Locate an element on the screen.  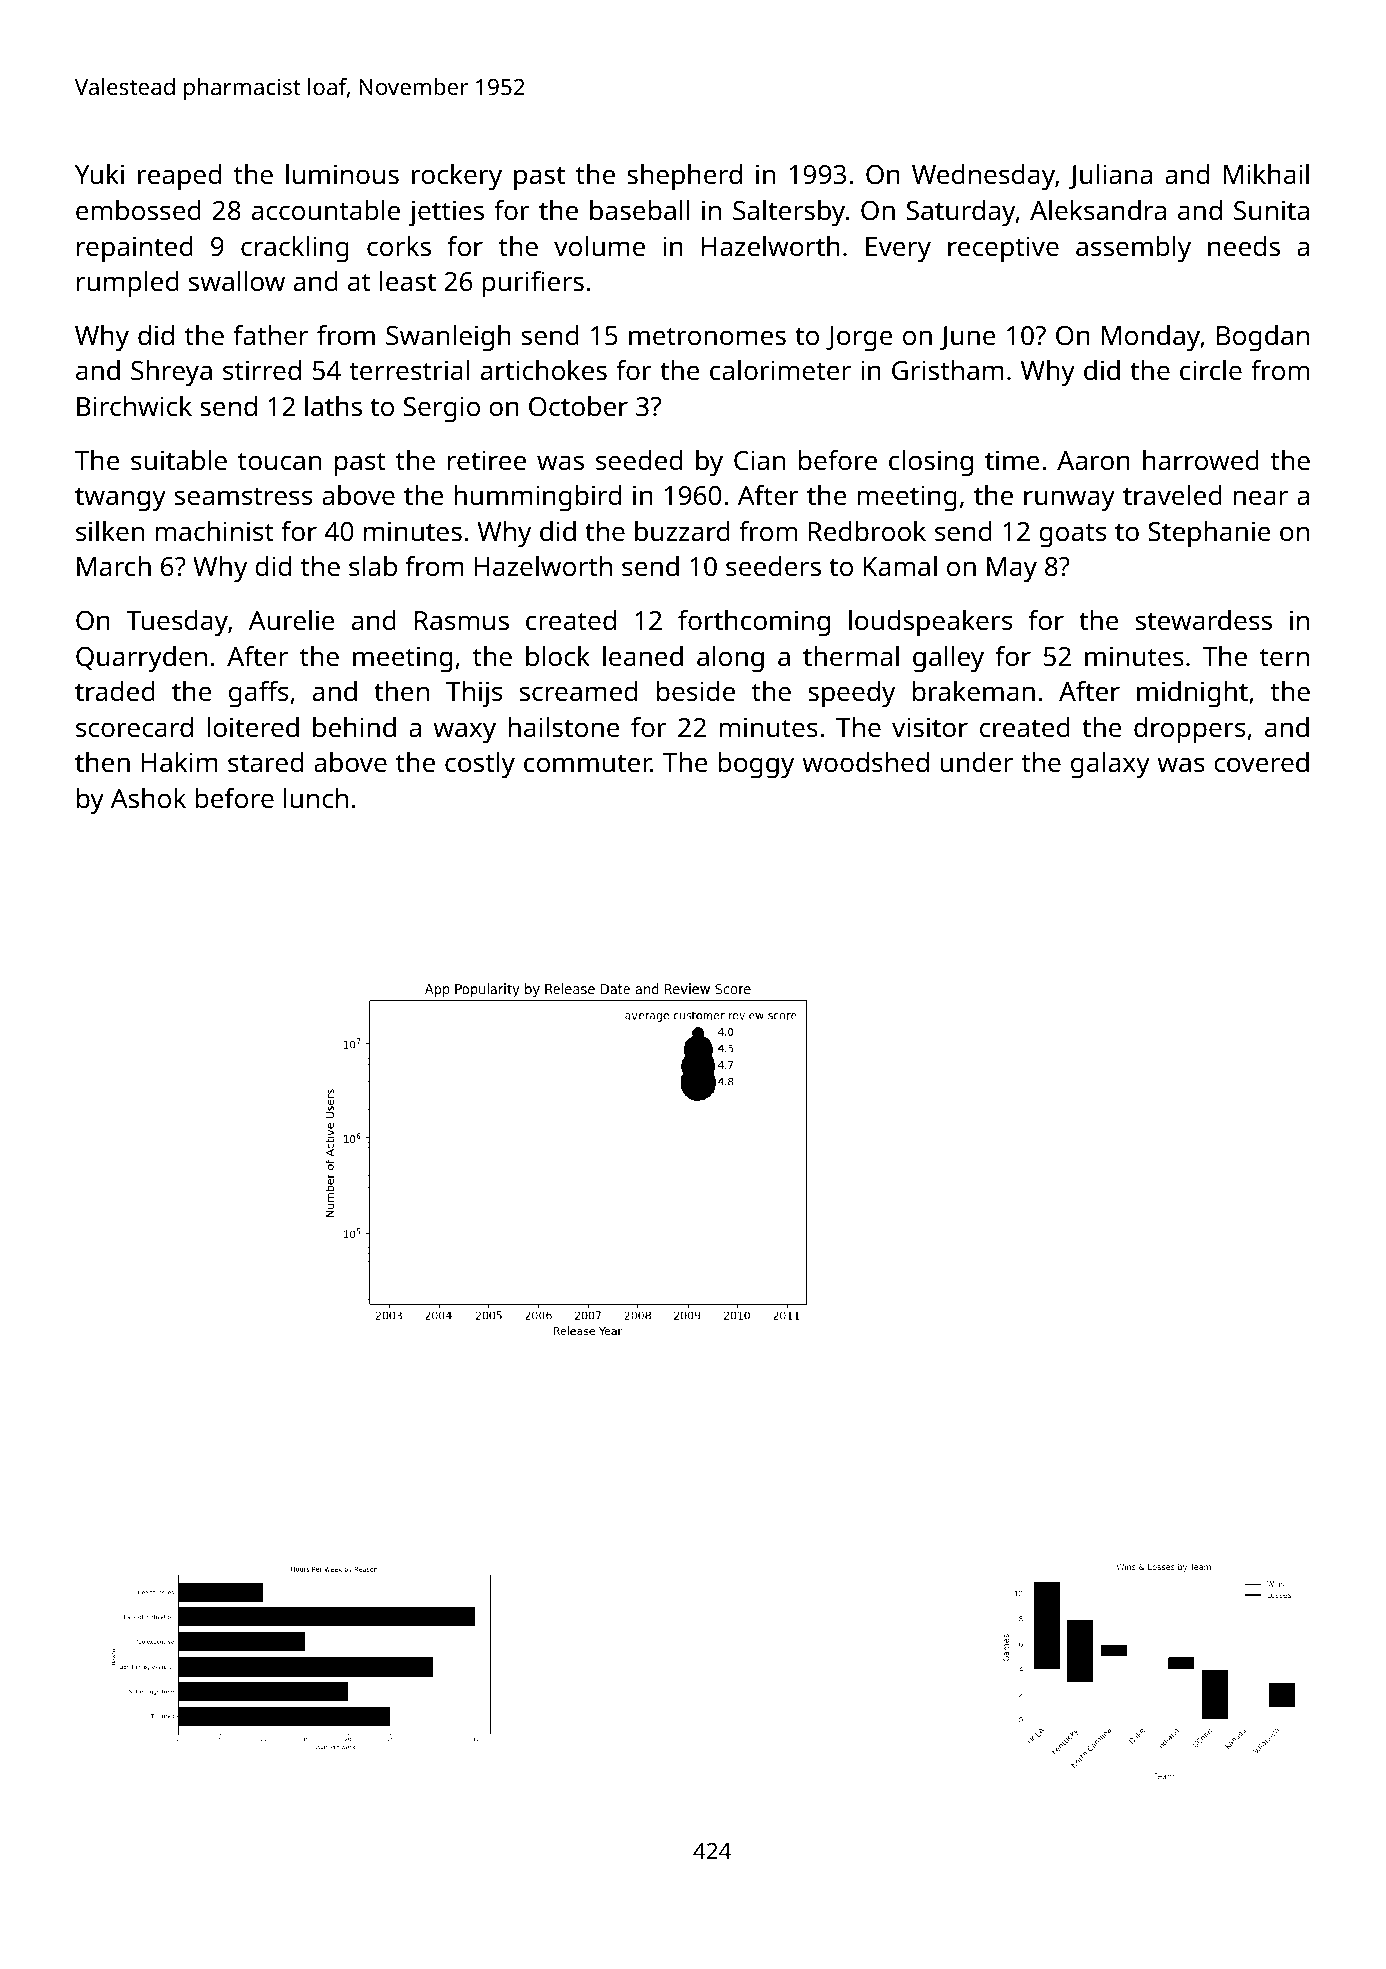
midnight is located at coordinates (1192, 694).
